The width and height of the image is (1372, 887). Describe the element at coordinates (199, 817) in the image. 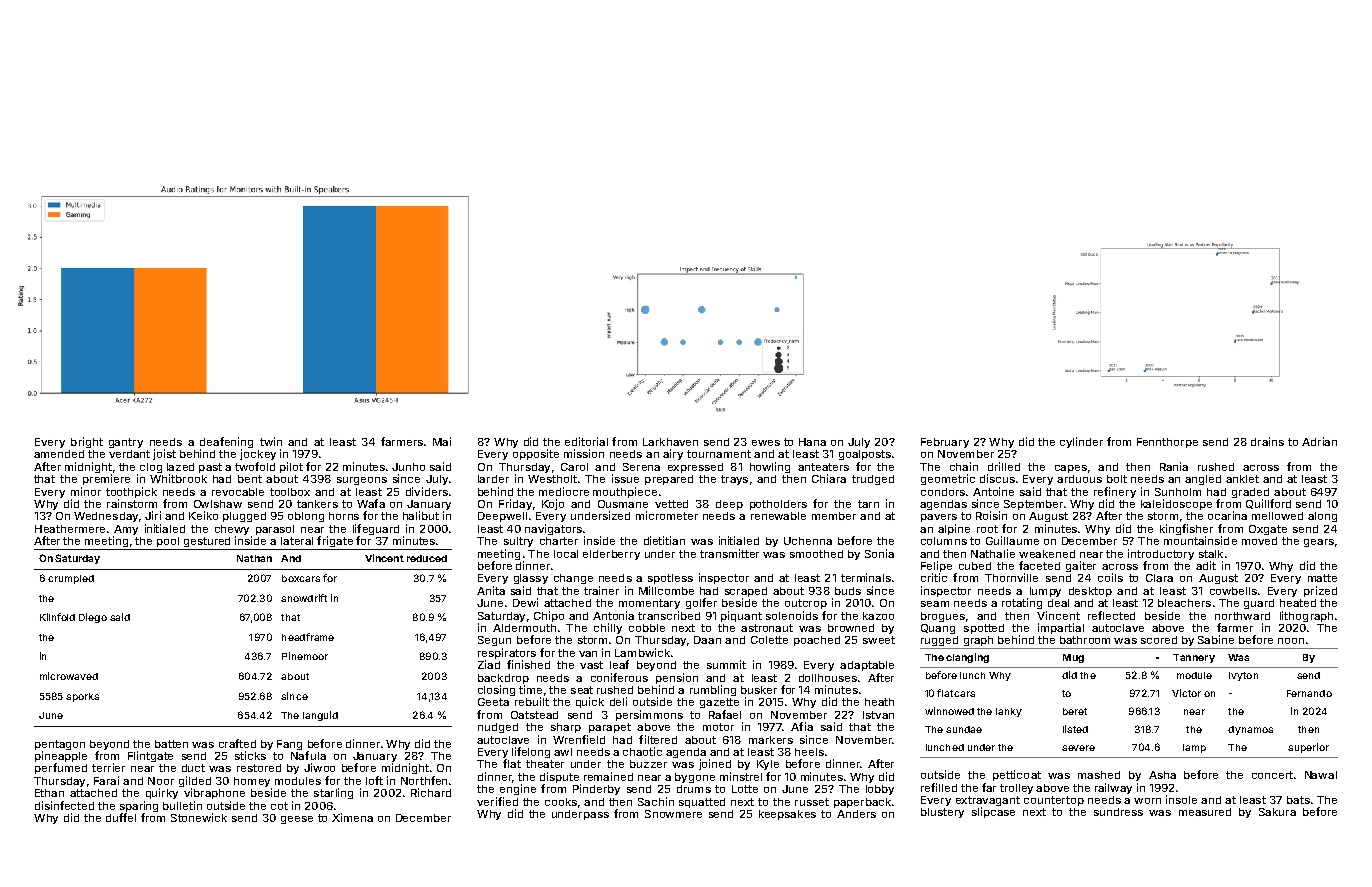

I see `Stonewick` at that location.
